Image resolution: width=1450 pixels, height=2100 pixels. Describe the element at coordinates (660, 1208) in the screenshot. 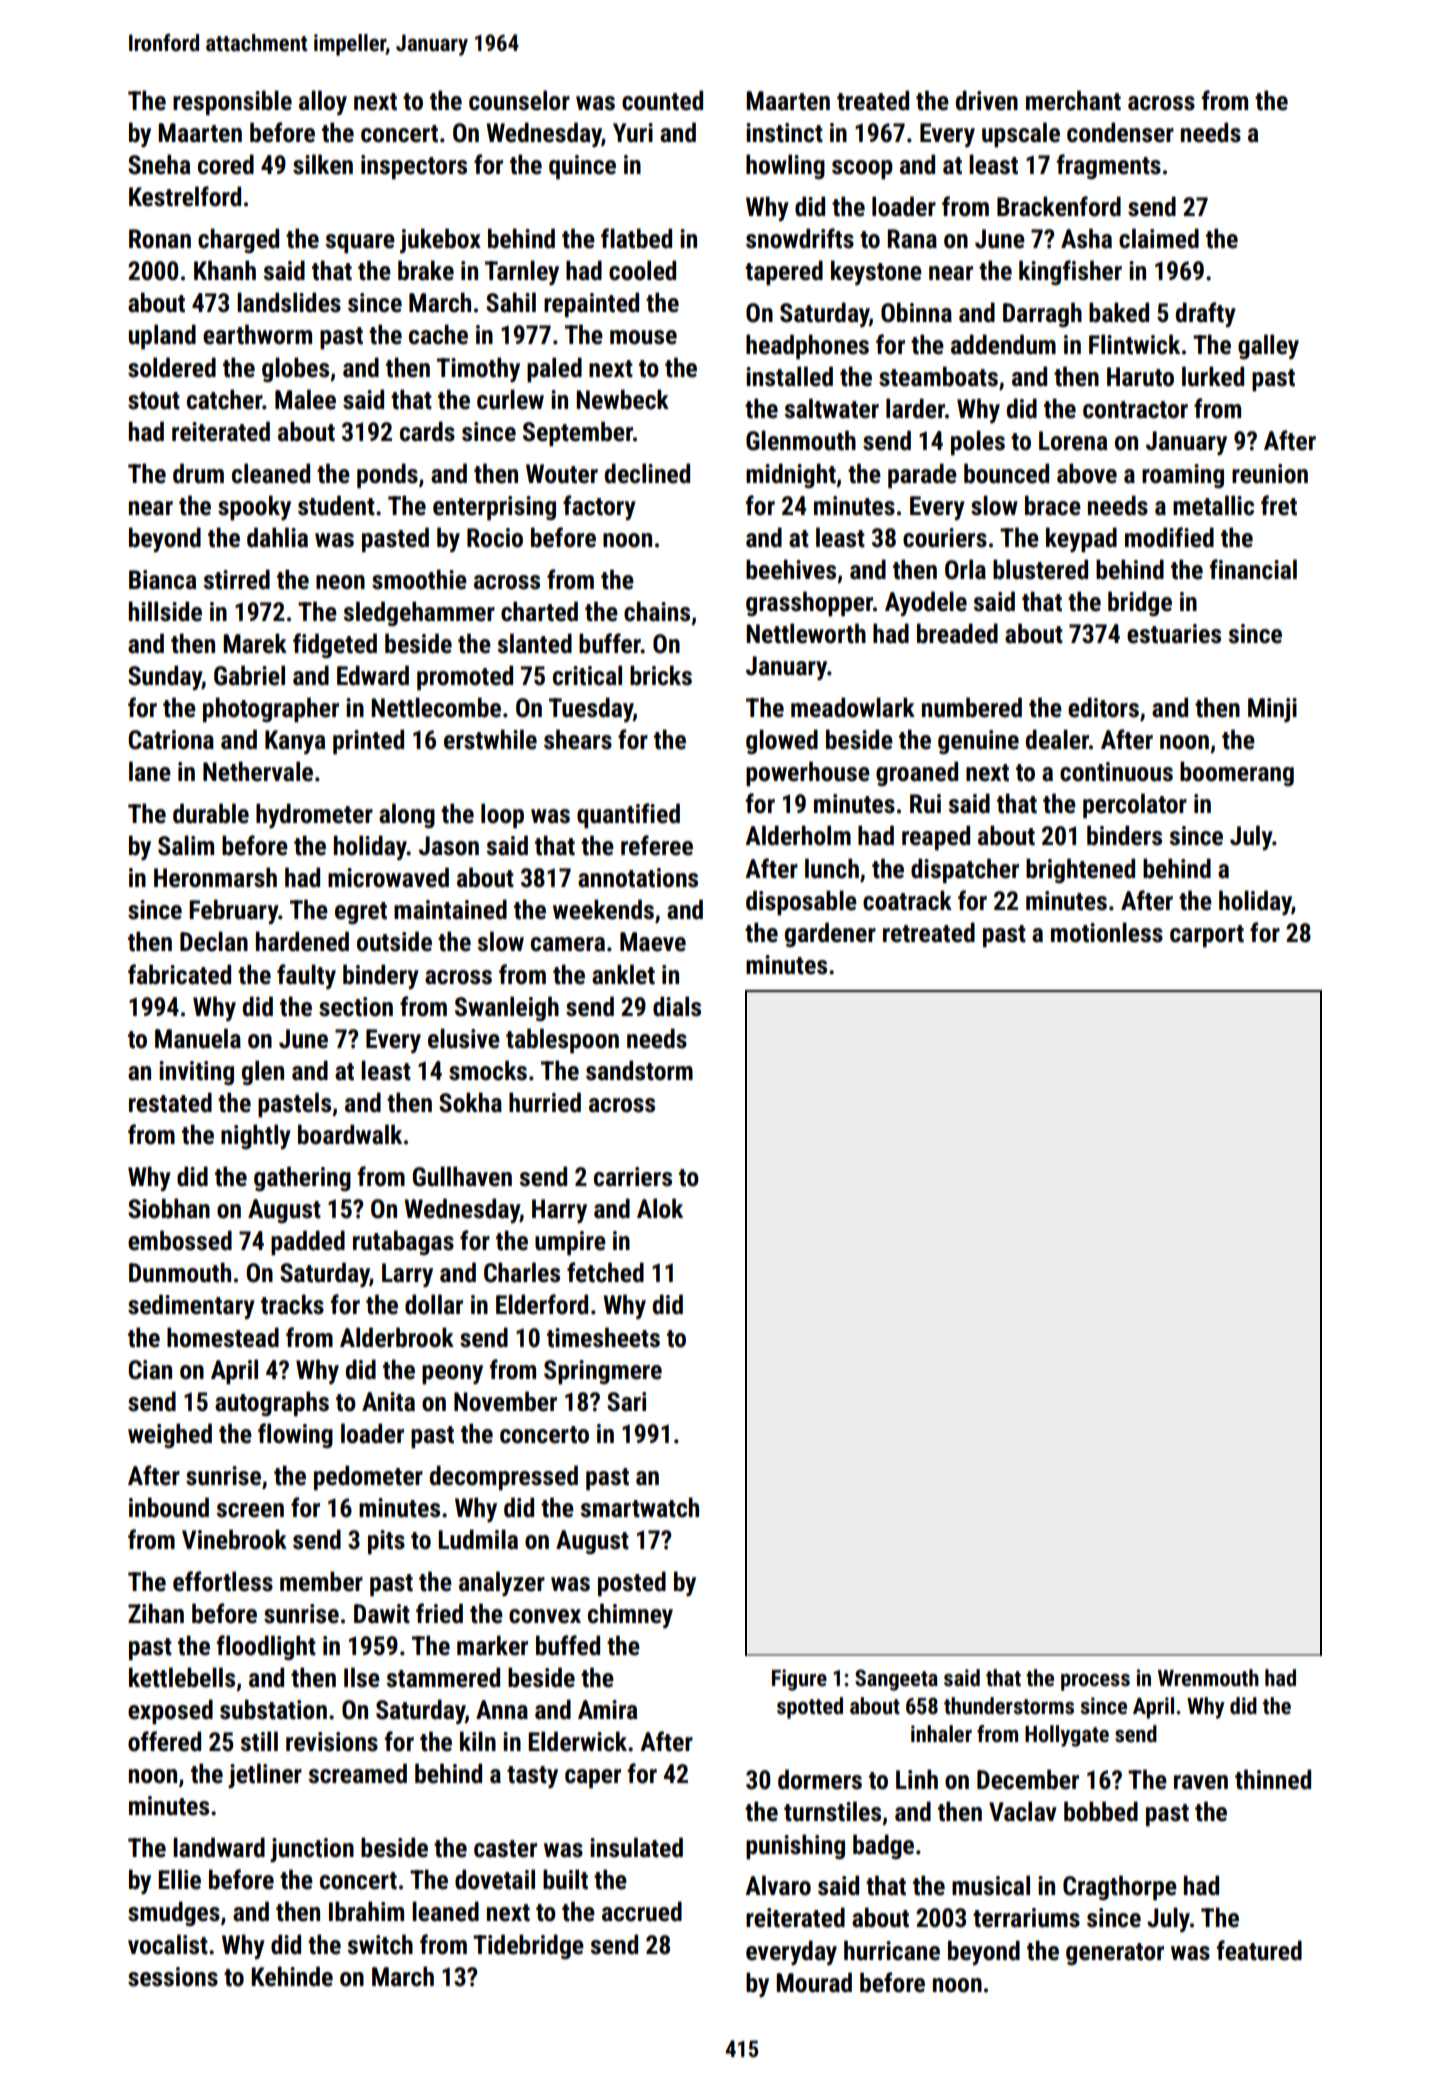

I see `Alok` at that location.
